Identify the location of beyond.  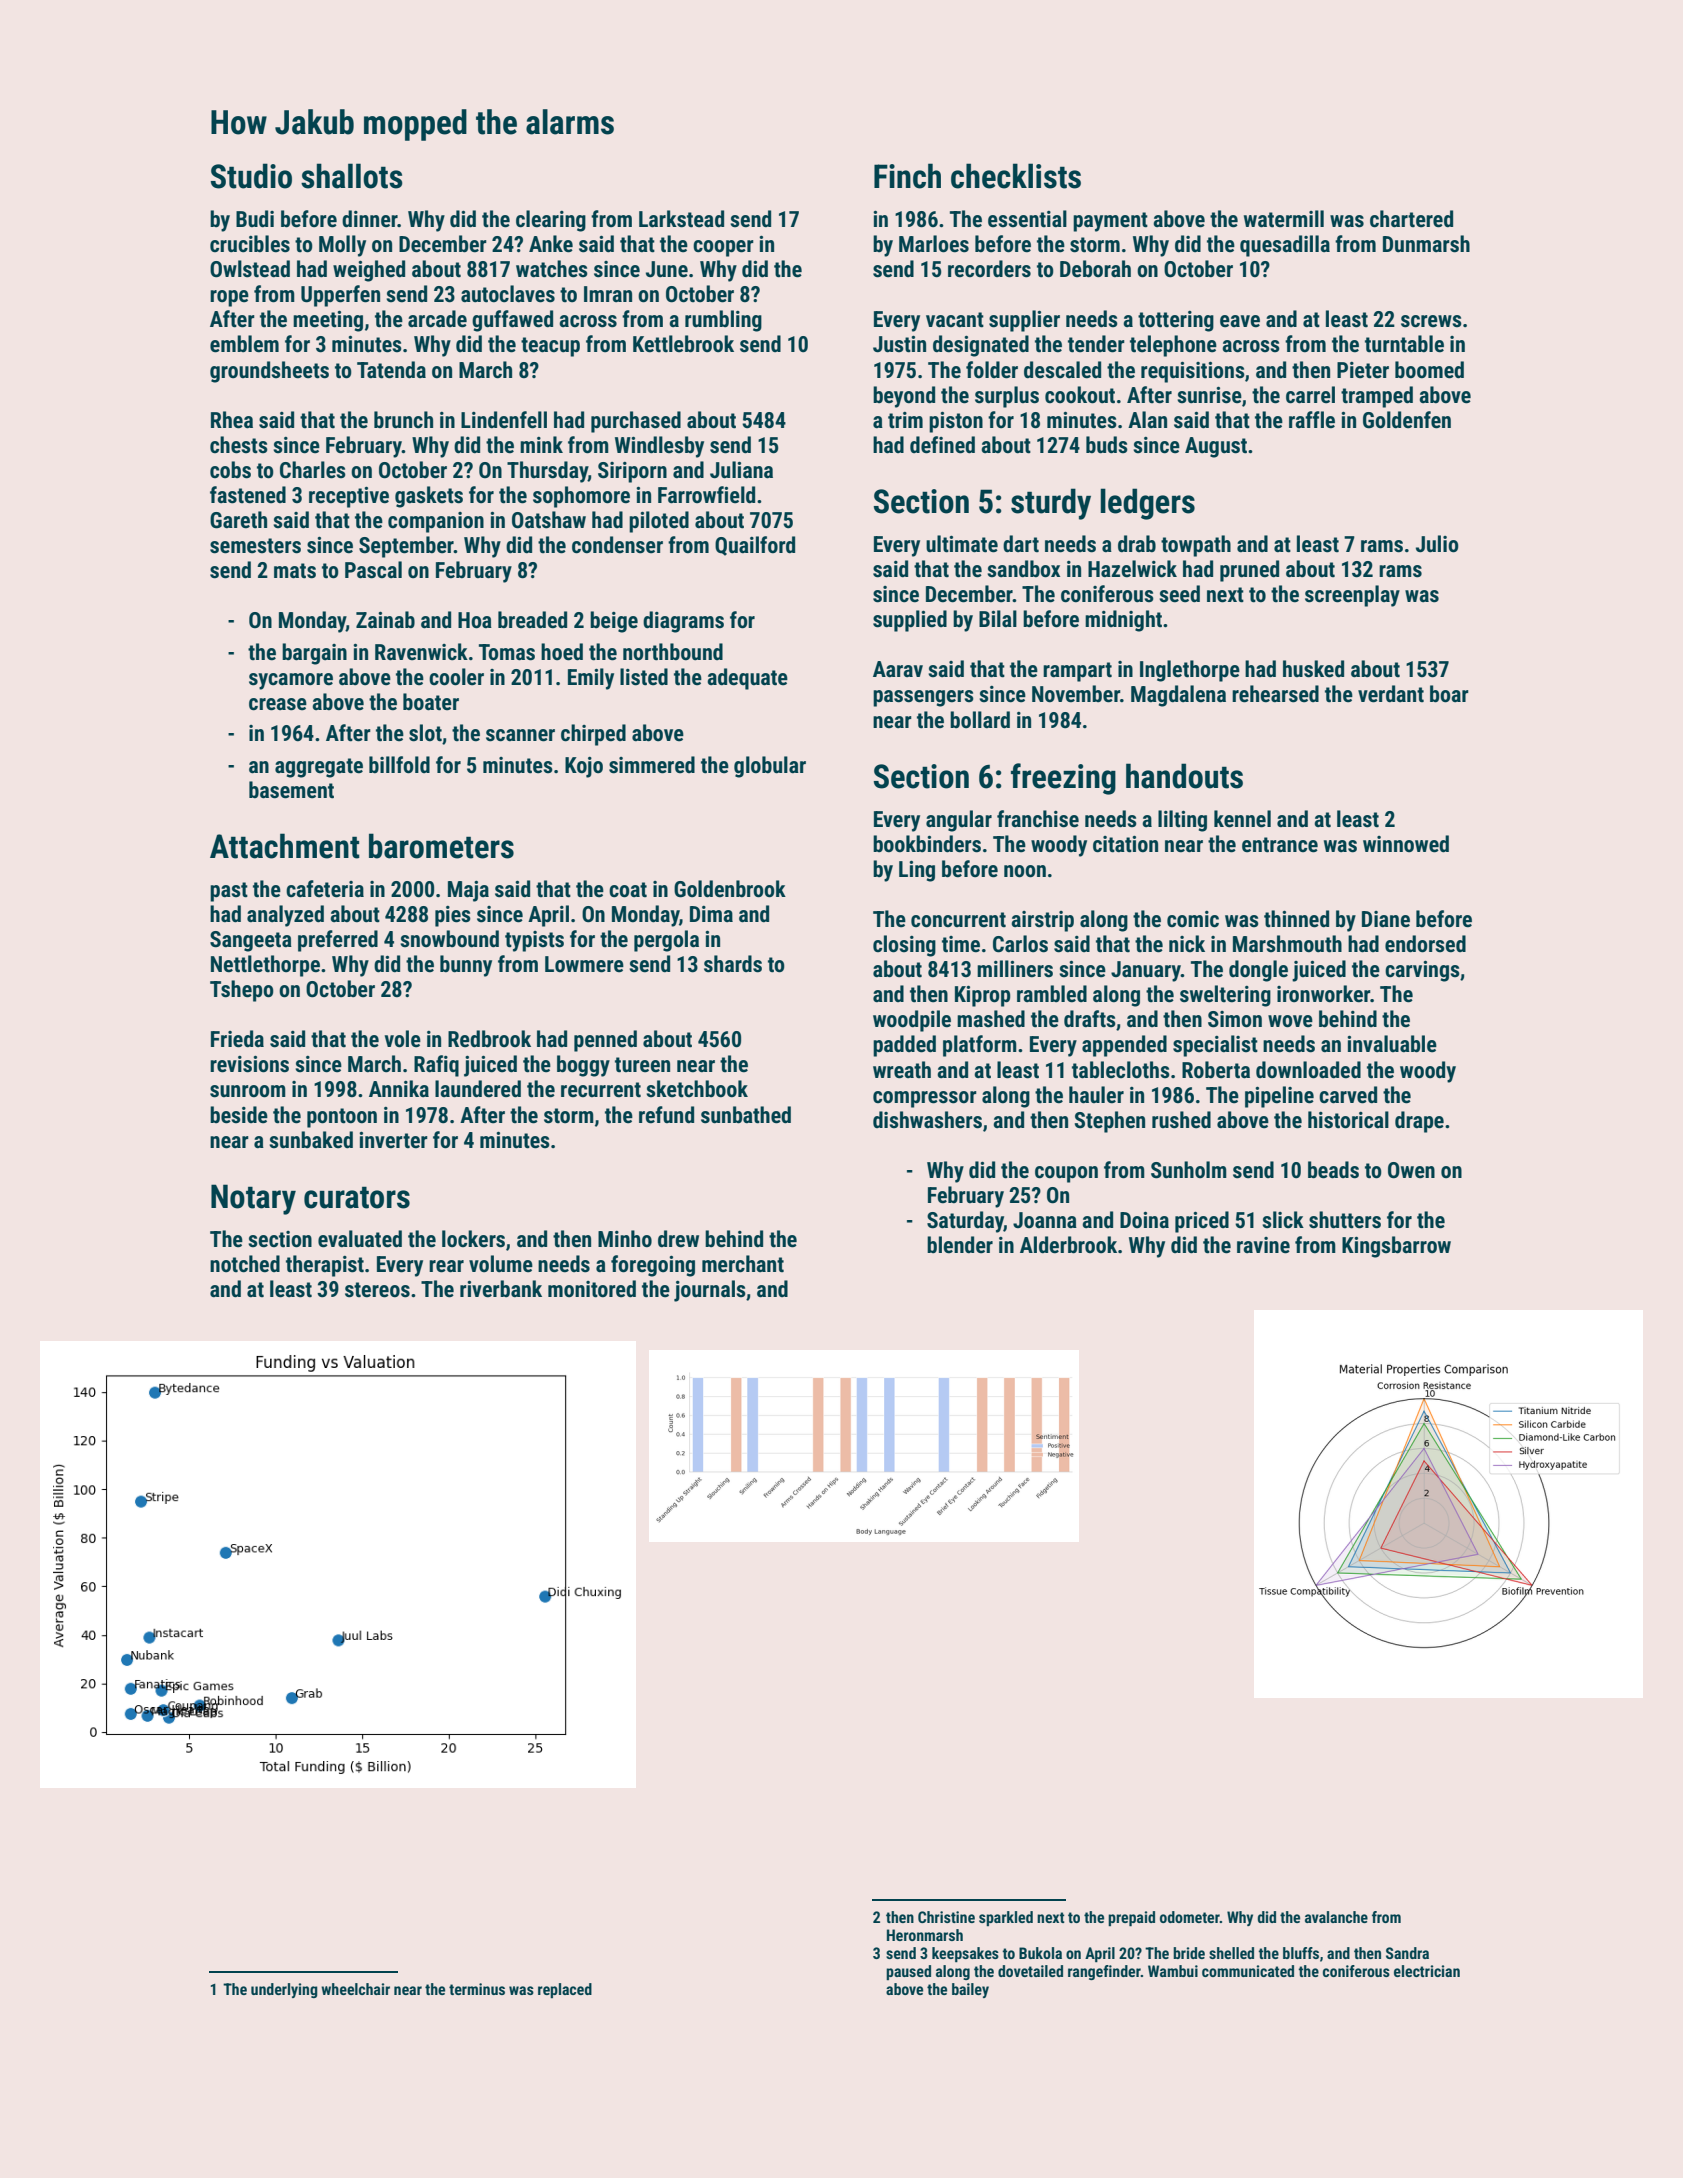
(904, 397).
